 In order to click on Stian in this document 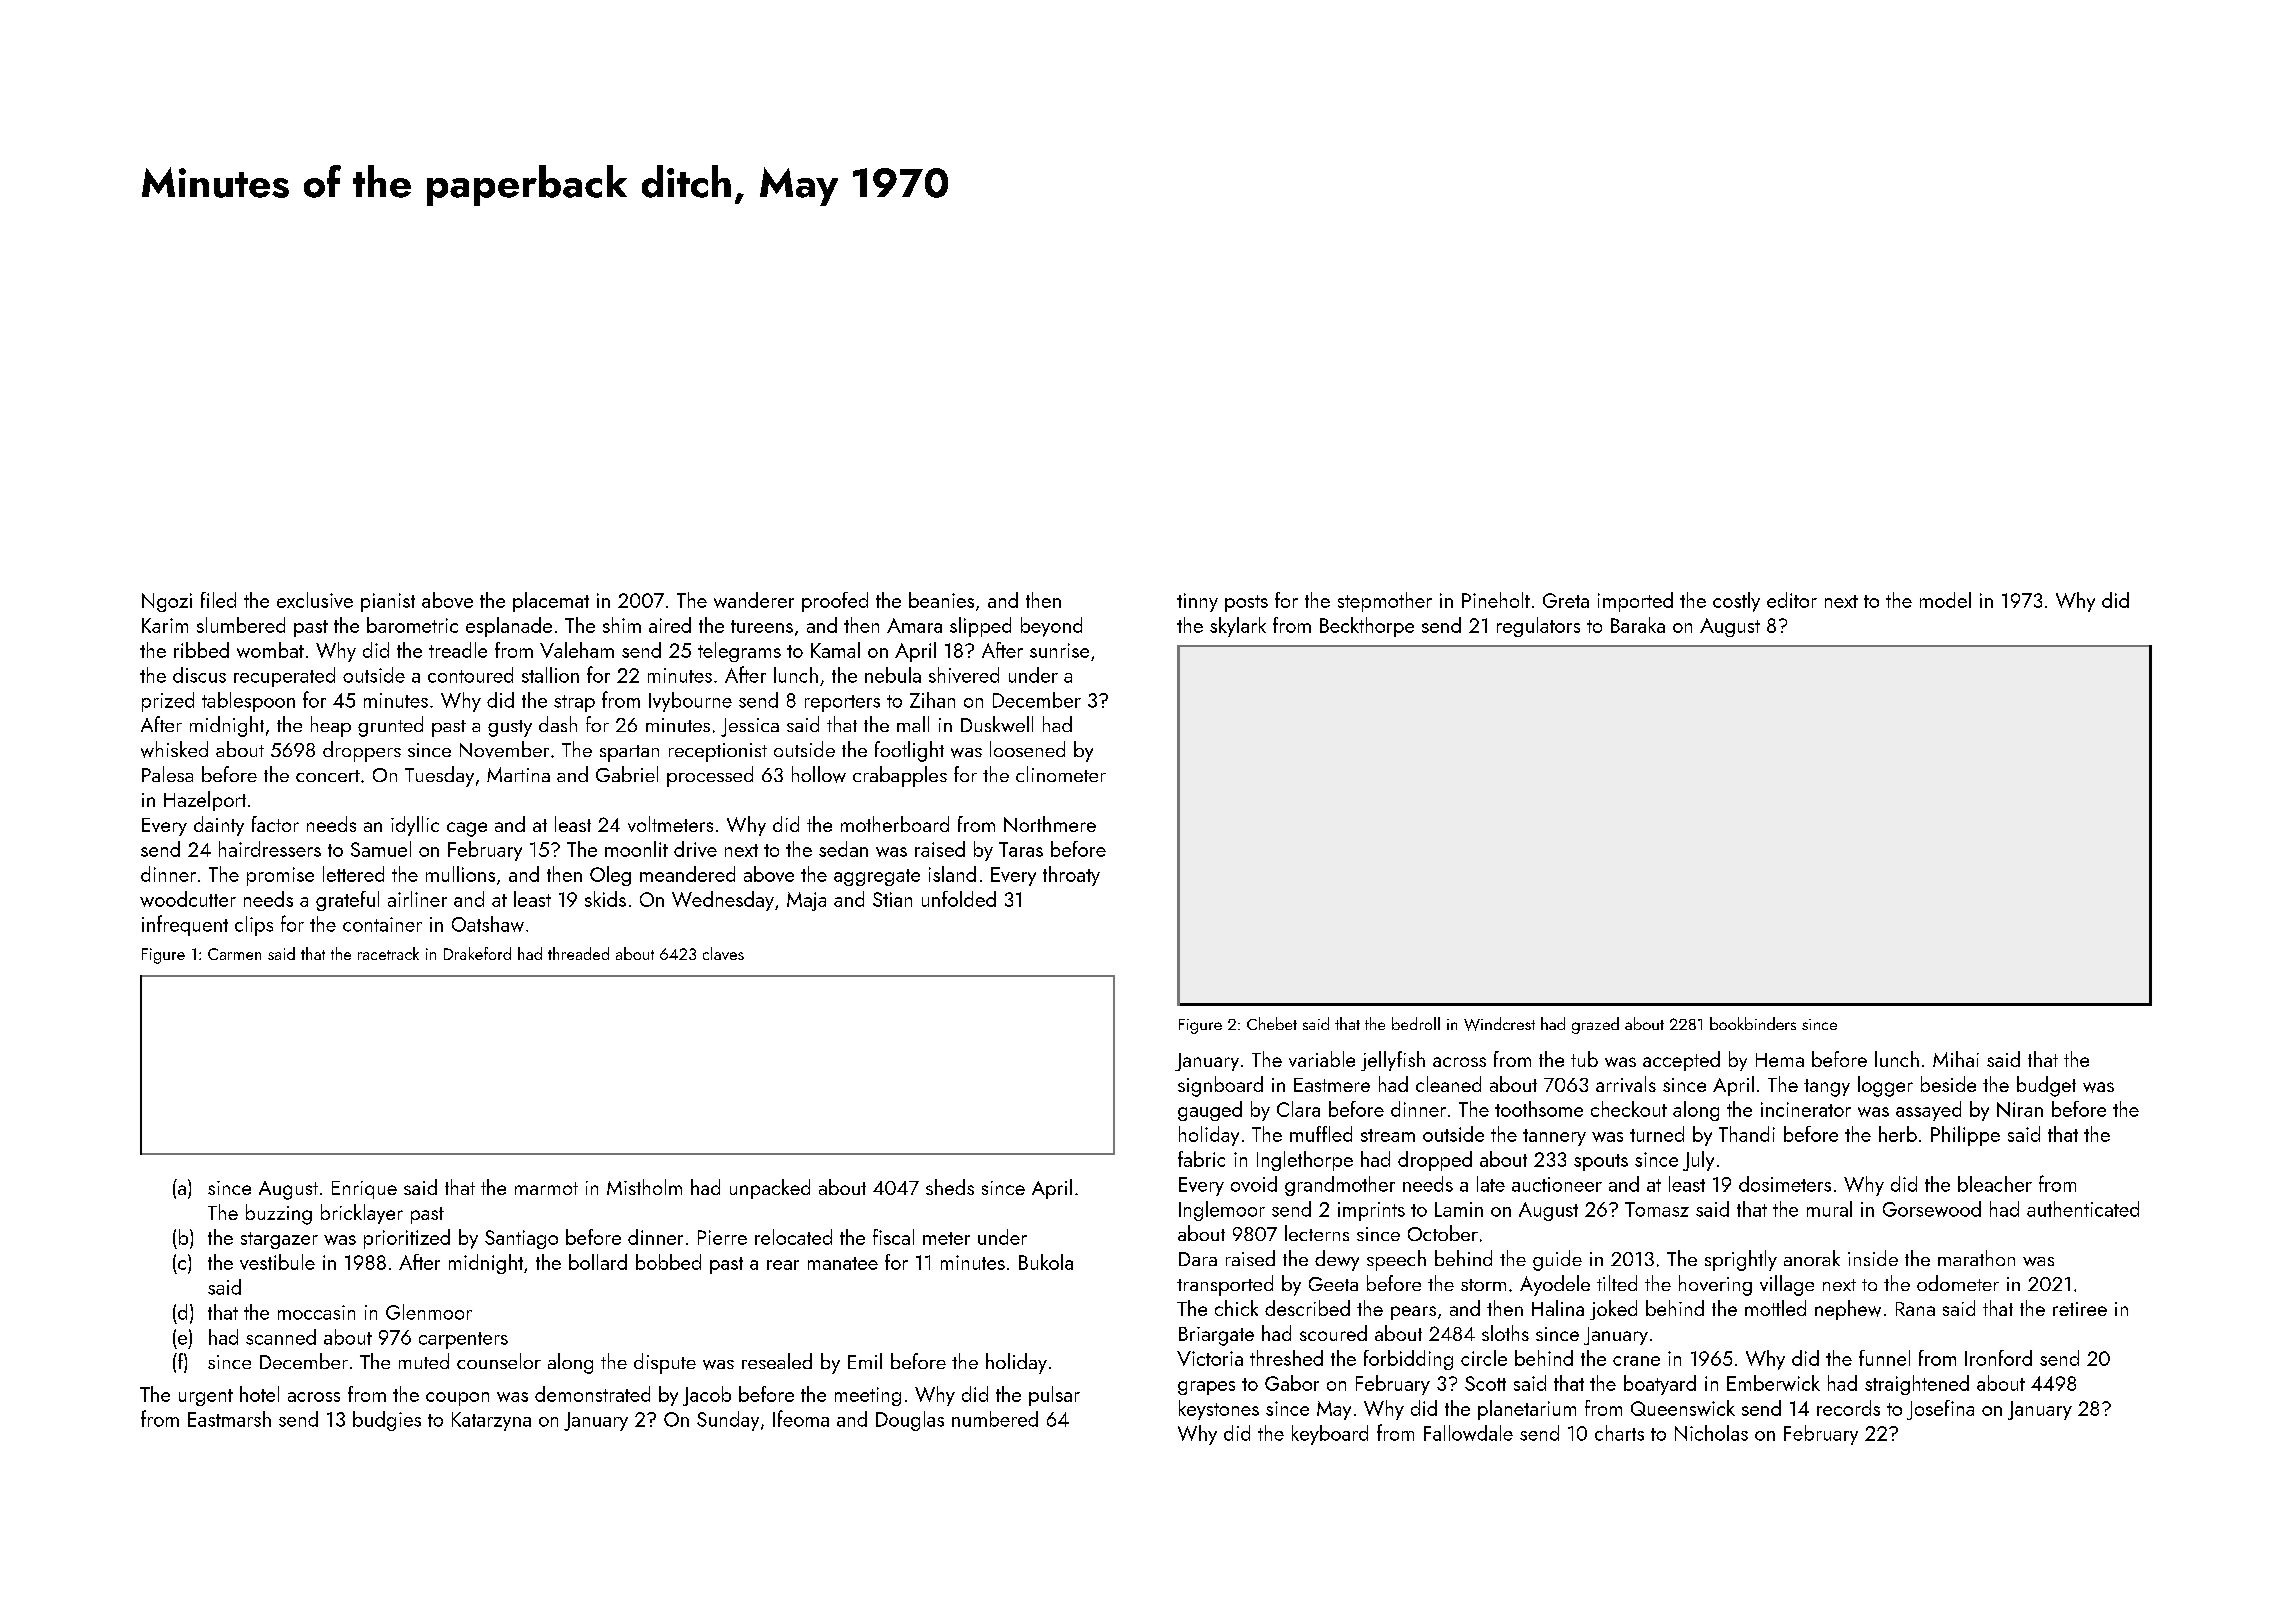, I will do `click(892, 899)`.
